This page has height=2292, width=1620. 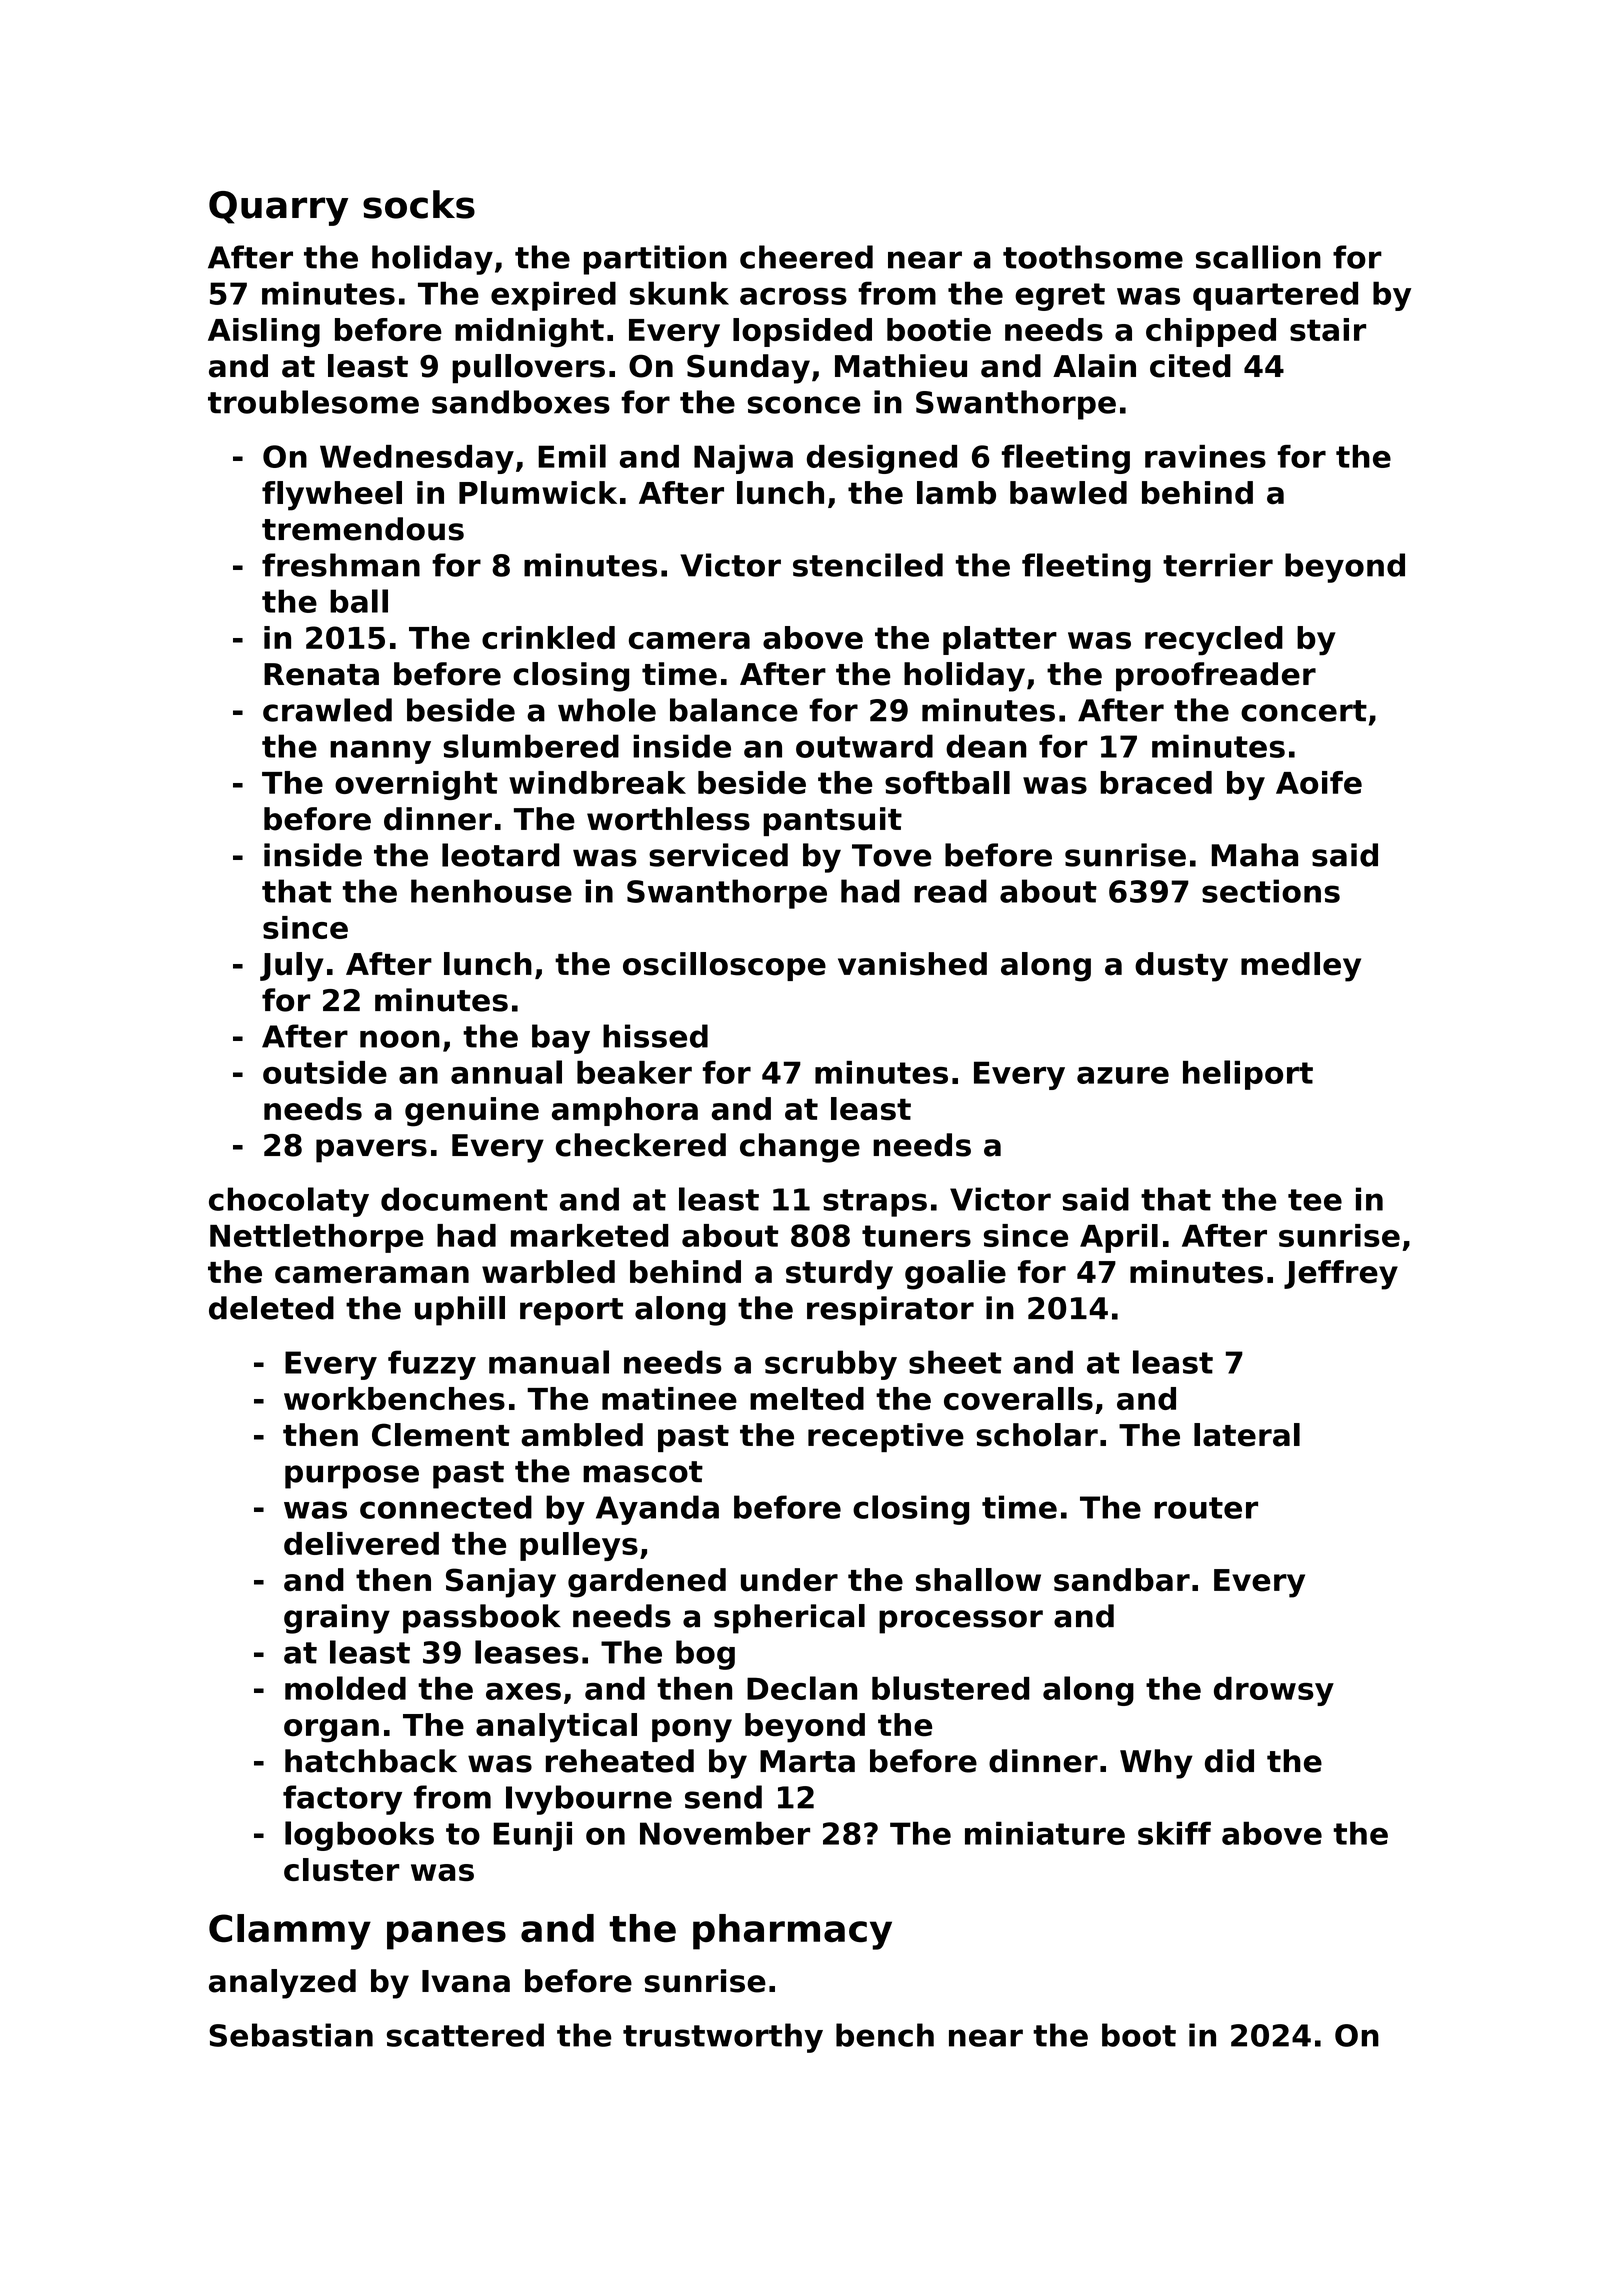 I want to click on Najwa, so click(x=743, y=459).
